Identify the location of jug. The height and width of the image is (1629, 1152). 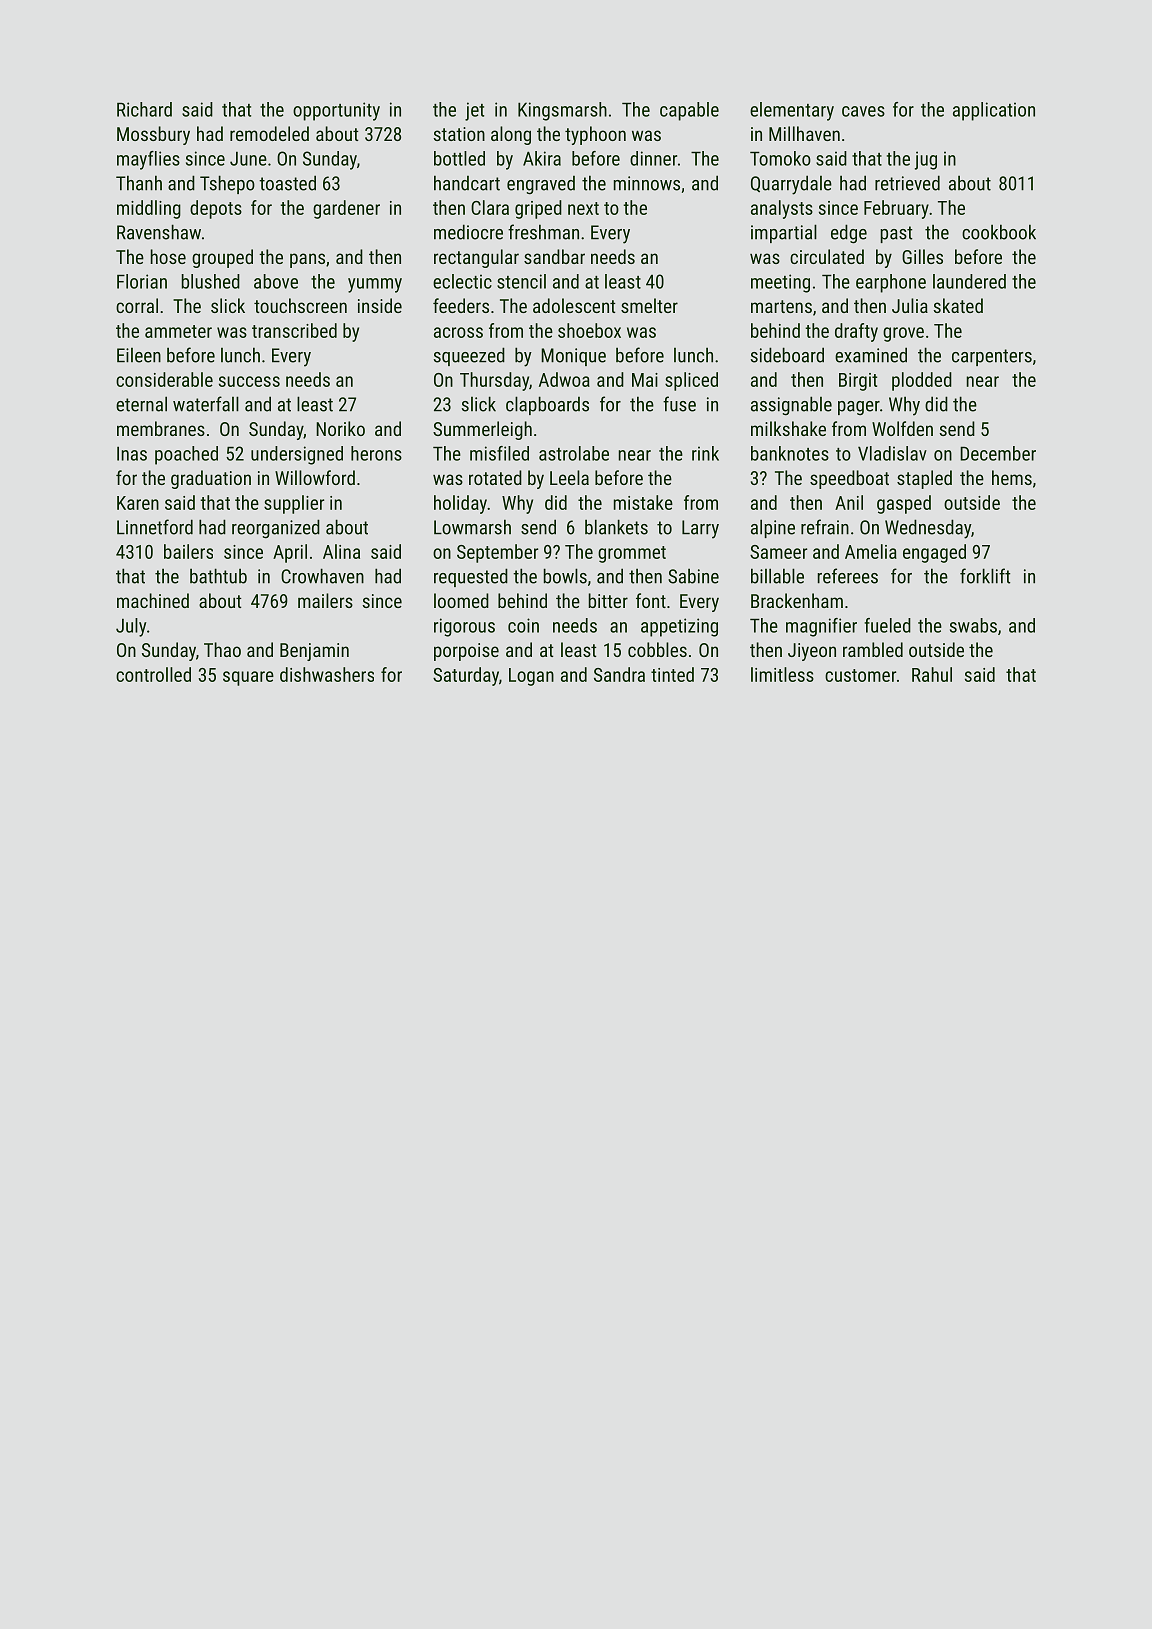
(926, 160).
